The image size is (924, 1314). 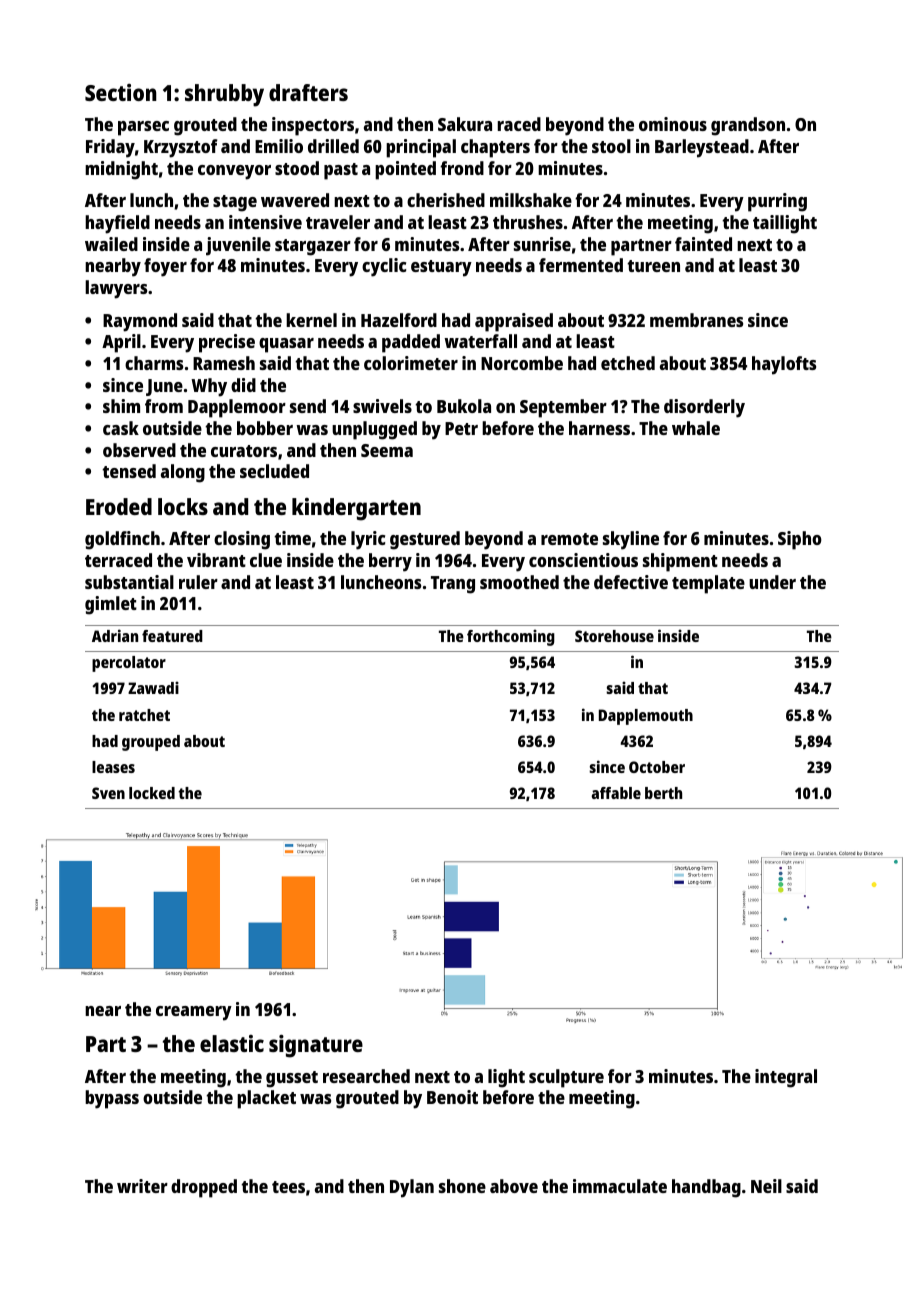 I want to click on creamery, so click(x=194, y=1013).
